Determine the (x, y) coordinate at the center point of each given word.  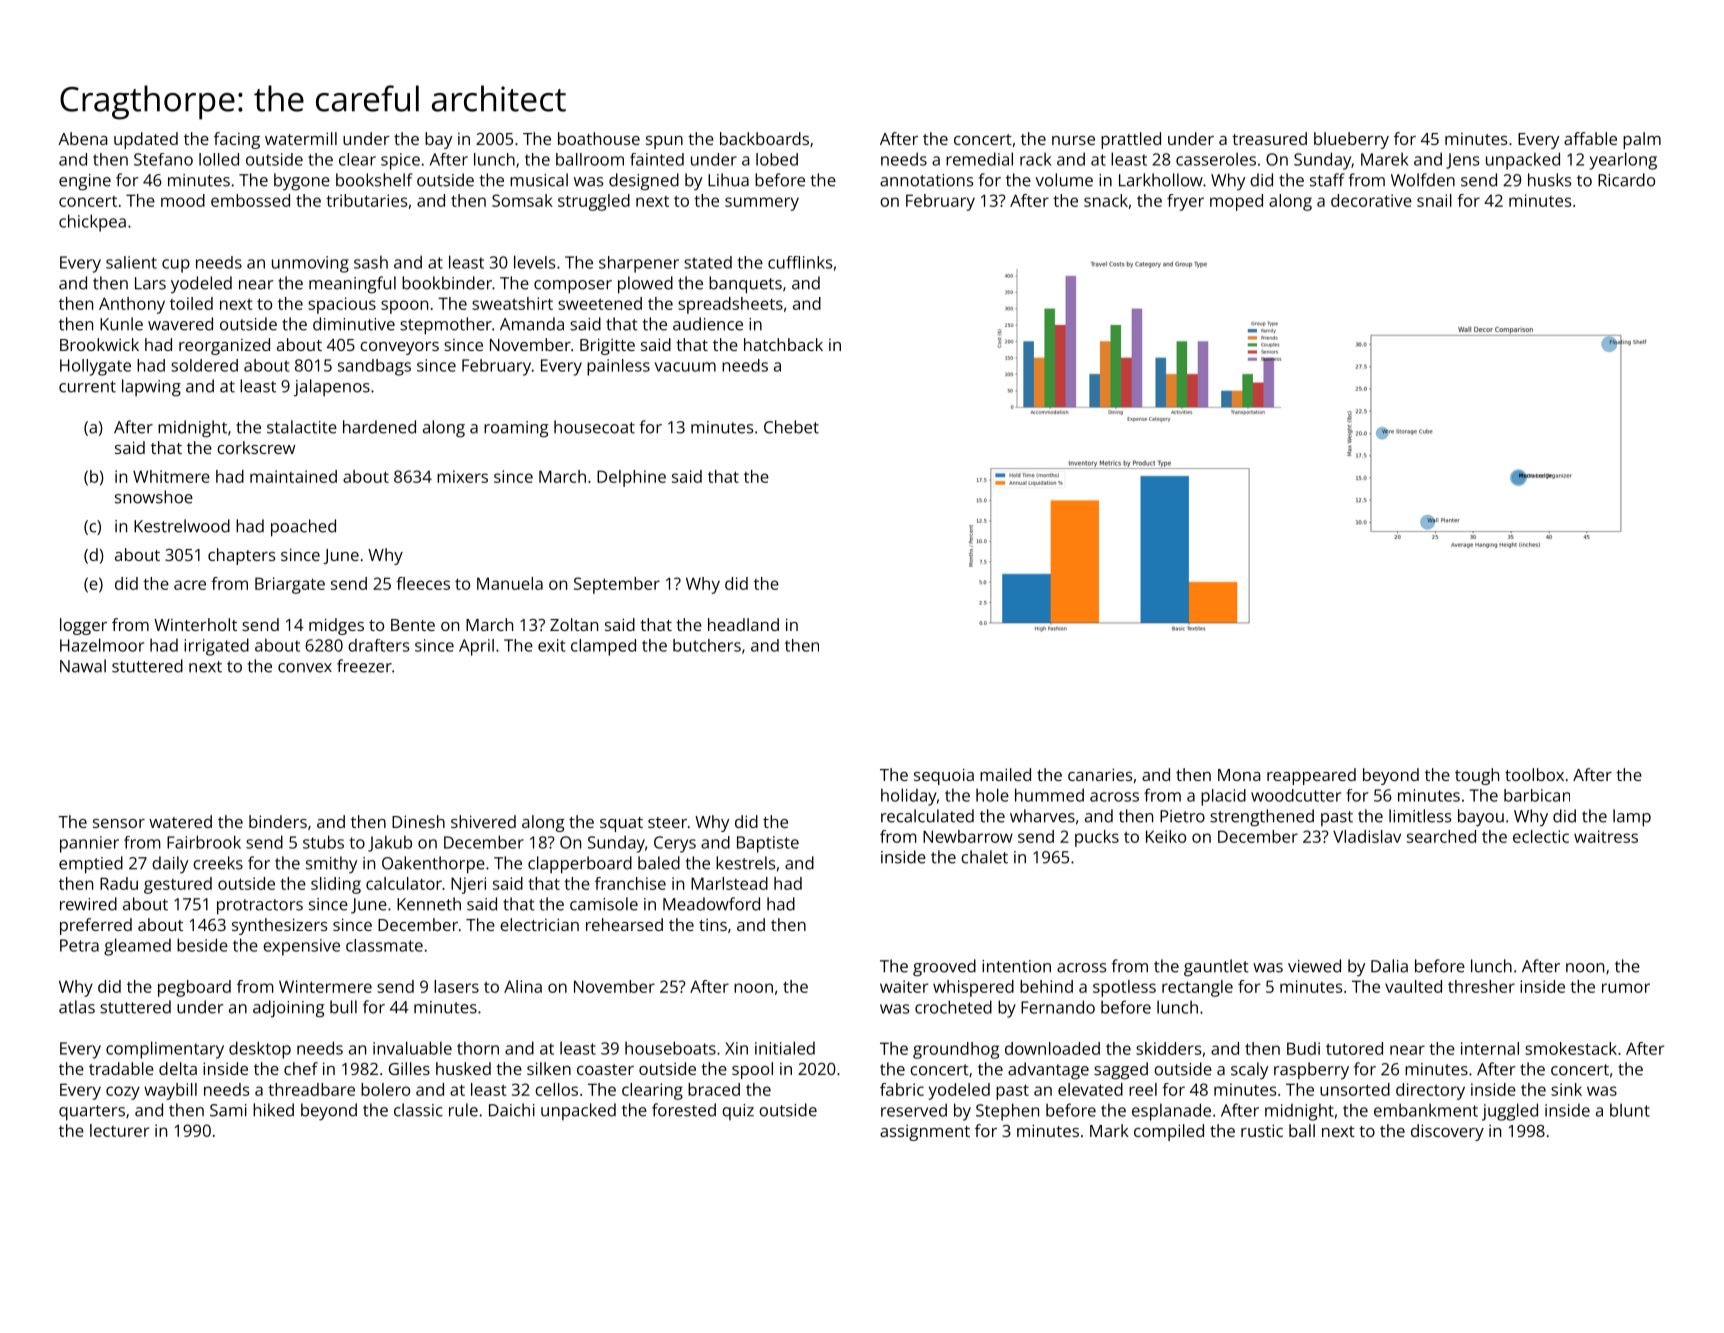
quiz (738, 1112)
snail (1434, 200)
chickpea (92, 223)
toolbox (1534, 774)
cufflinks (800, 262)
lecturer (120, 1130)
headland (743, 624)
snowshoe (154, 497)
